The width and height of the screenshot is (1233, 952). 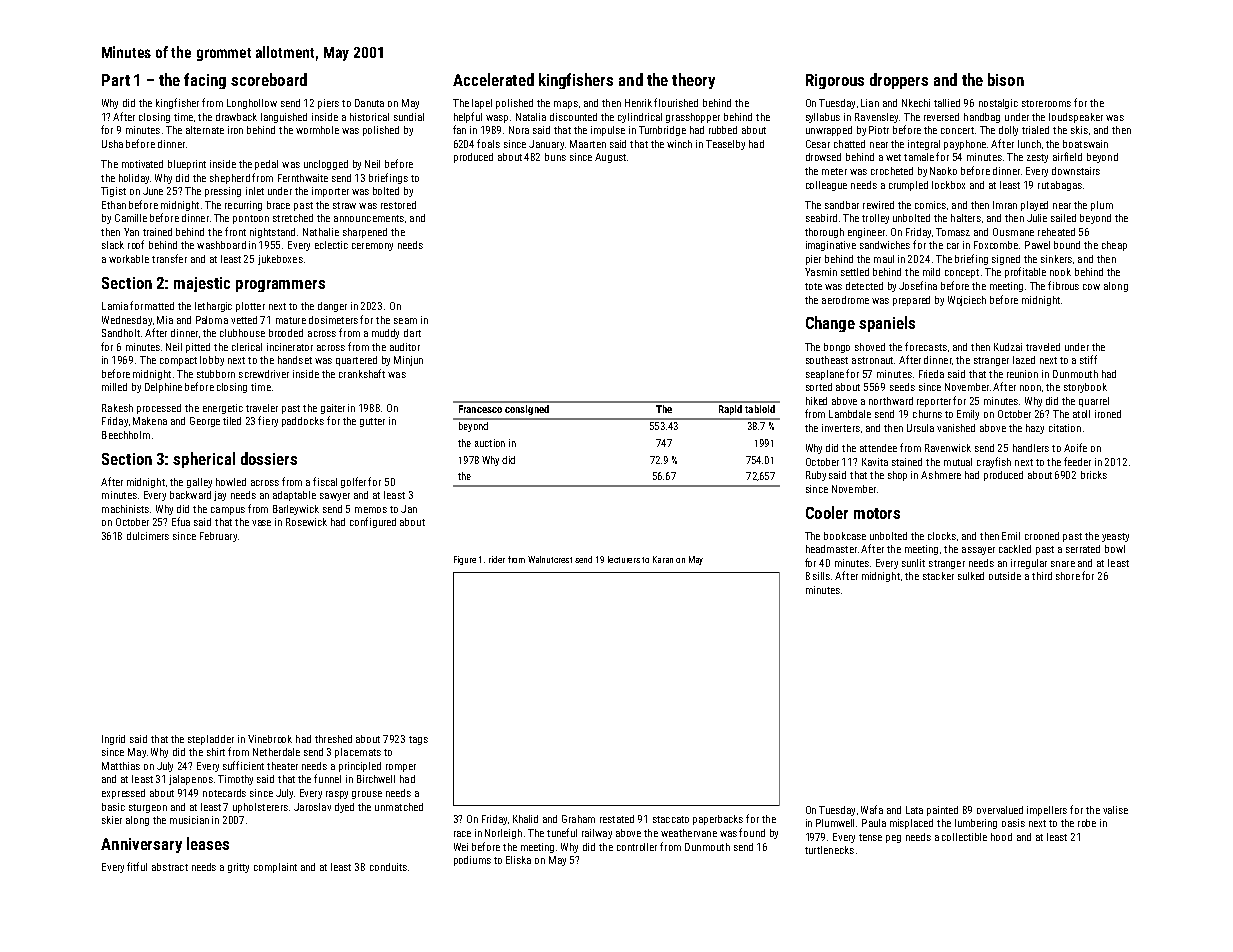 I want to click on Ashmere, so click(x=941, y=475).
